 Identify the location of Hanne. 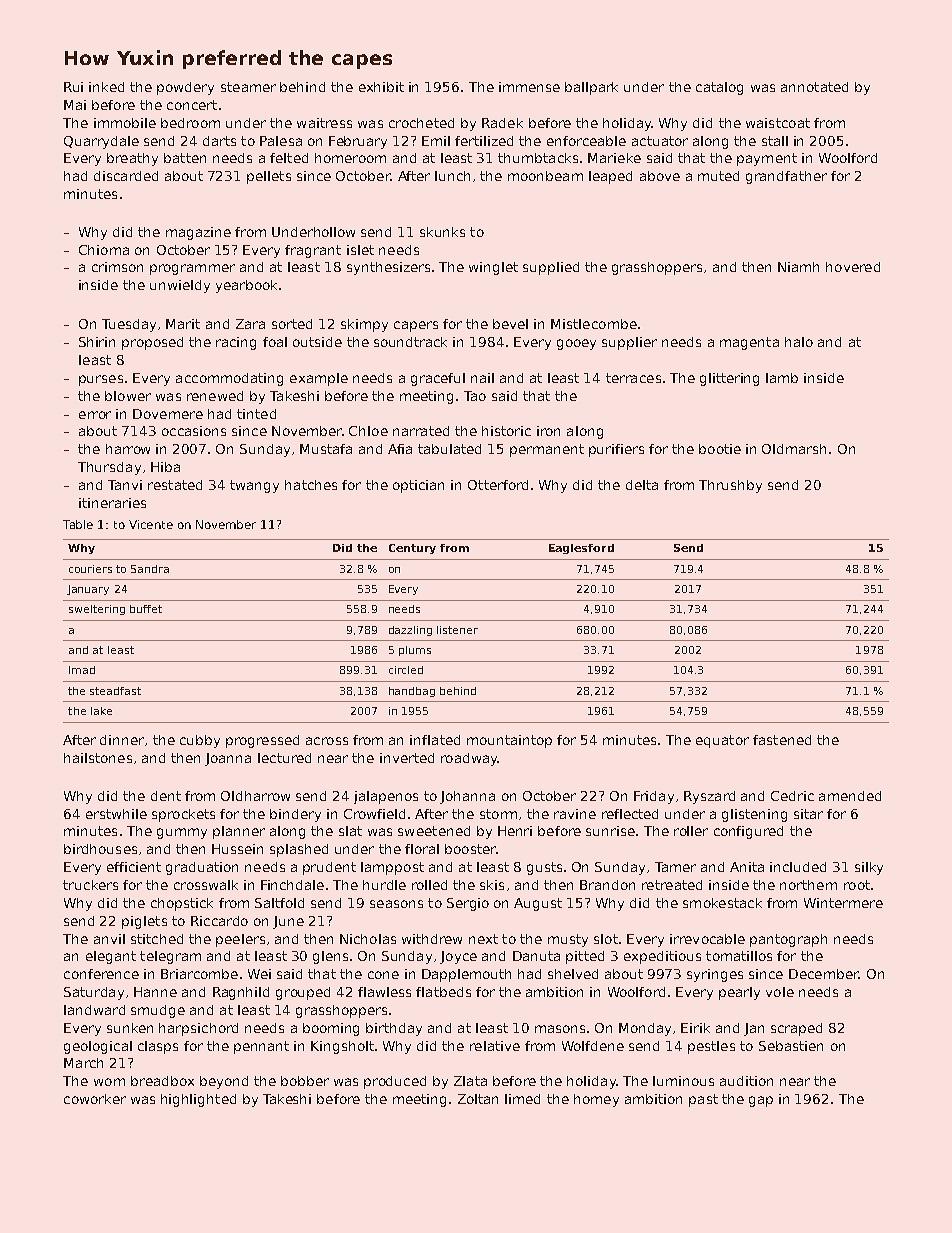
(155, 992).
